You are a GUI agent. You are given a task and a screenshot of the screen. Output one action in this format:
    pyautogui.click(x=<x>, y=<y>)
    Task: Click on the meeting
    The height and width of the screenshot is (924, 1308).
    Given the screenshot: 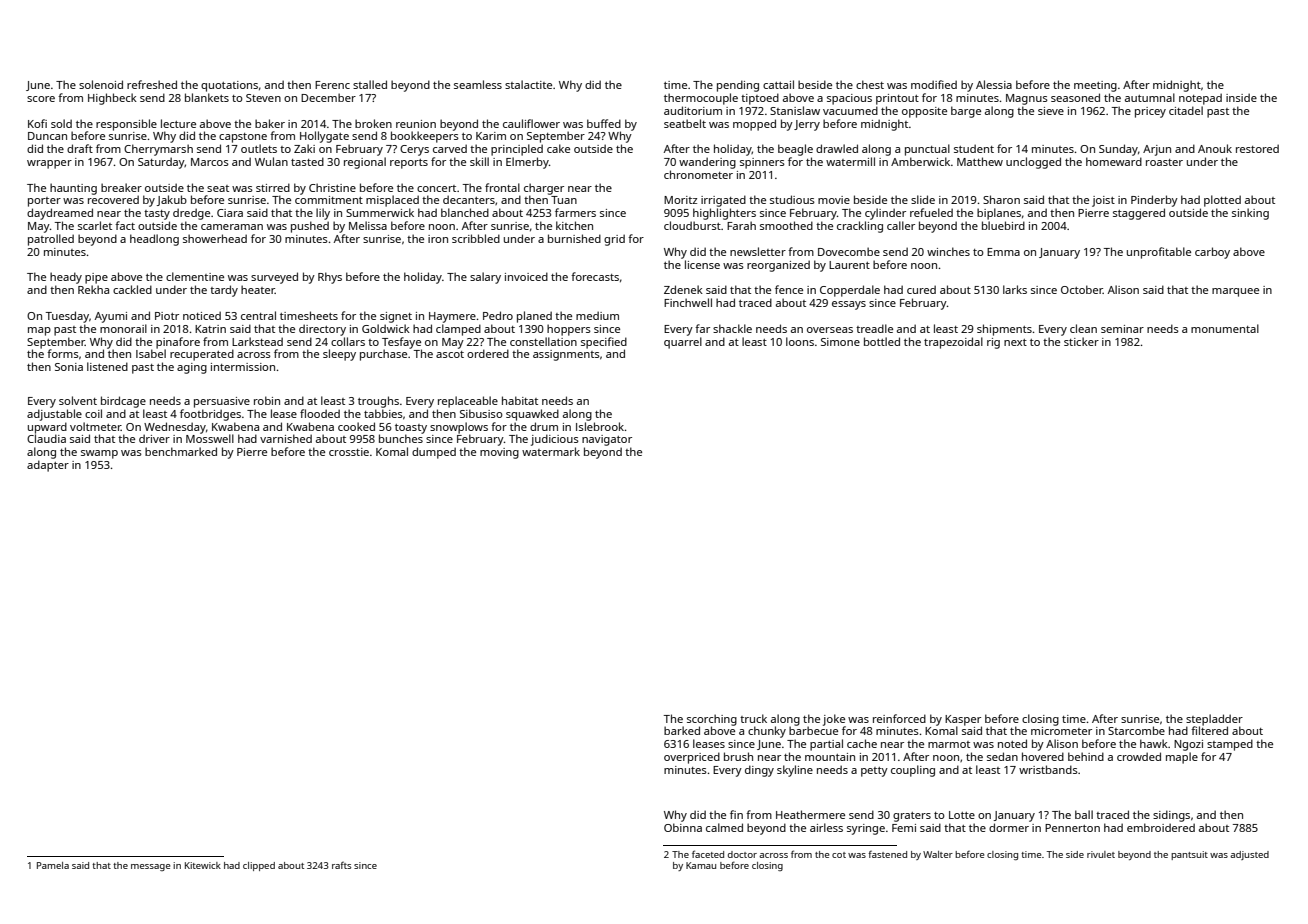 What is the action you would take?
    pyautogui.click(x=1095, y=86)
